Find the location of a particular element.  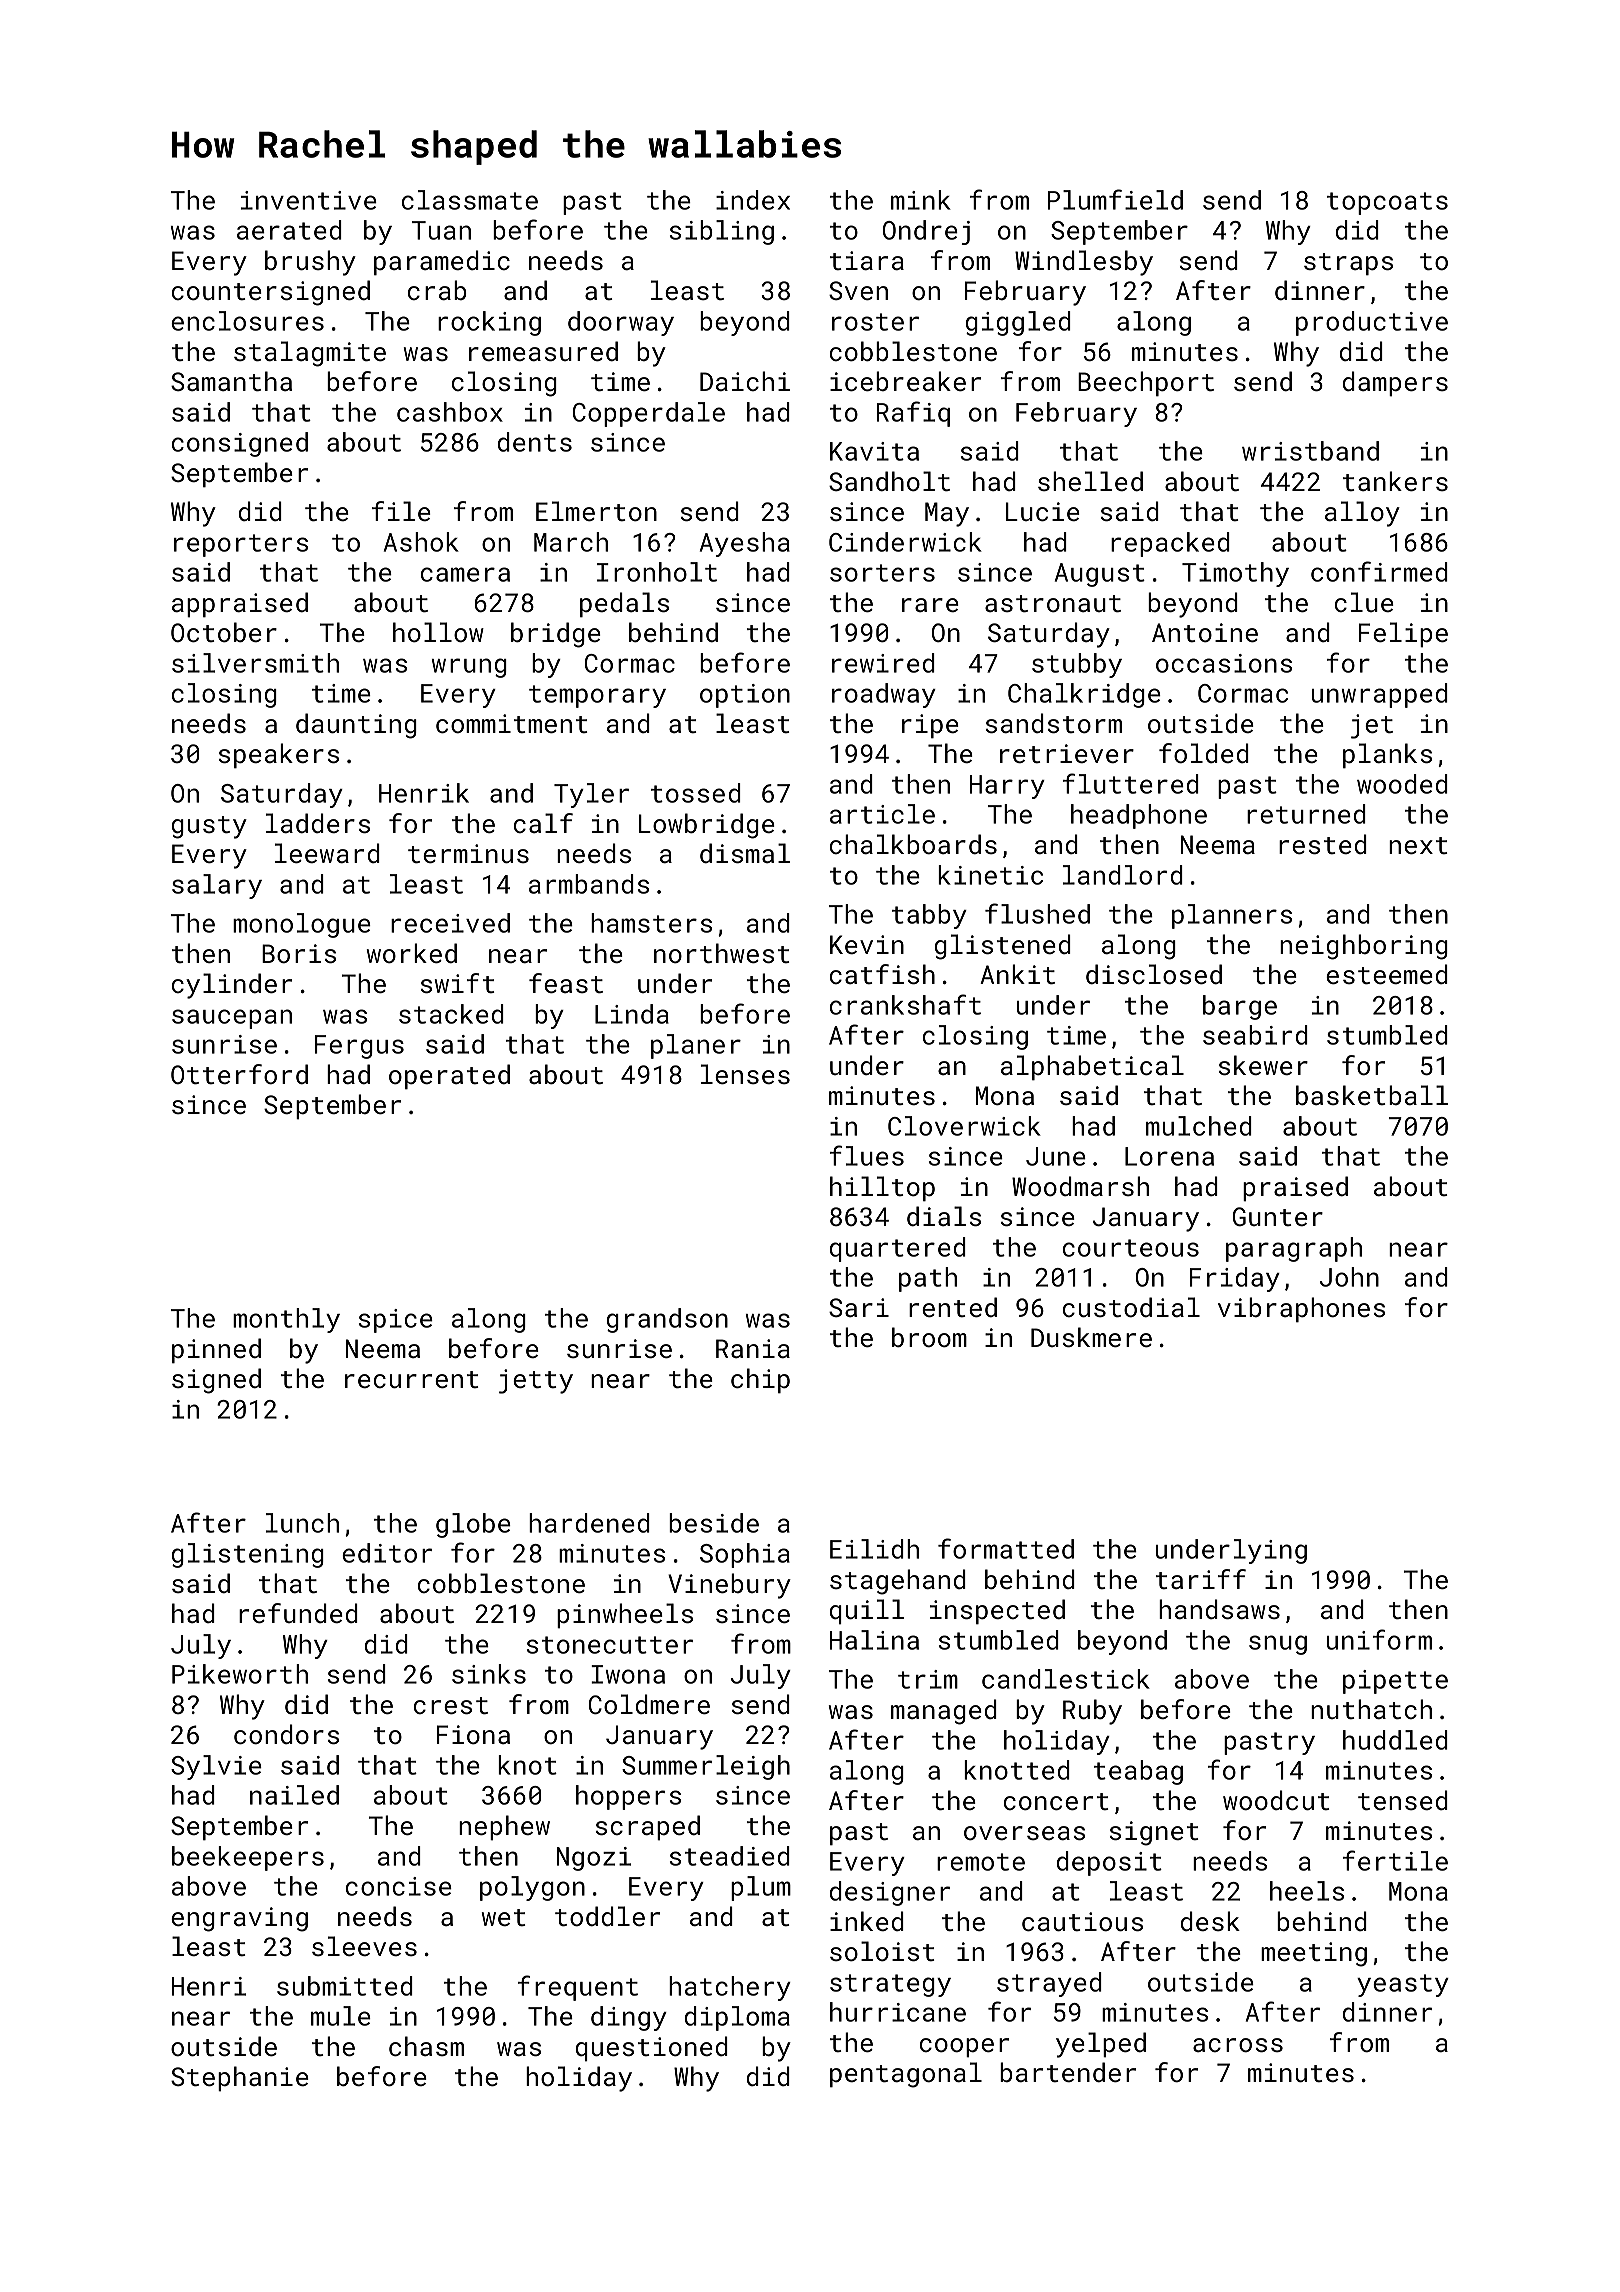

index is located at coordinates (753, 200).
